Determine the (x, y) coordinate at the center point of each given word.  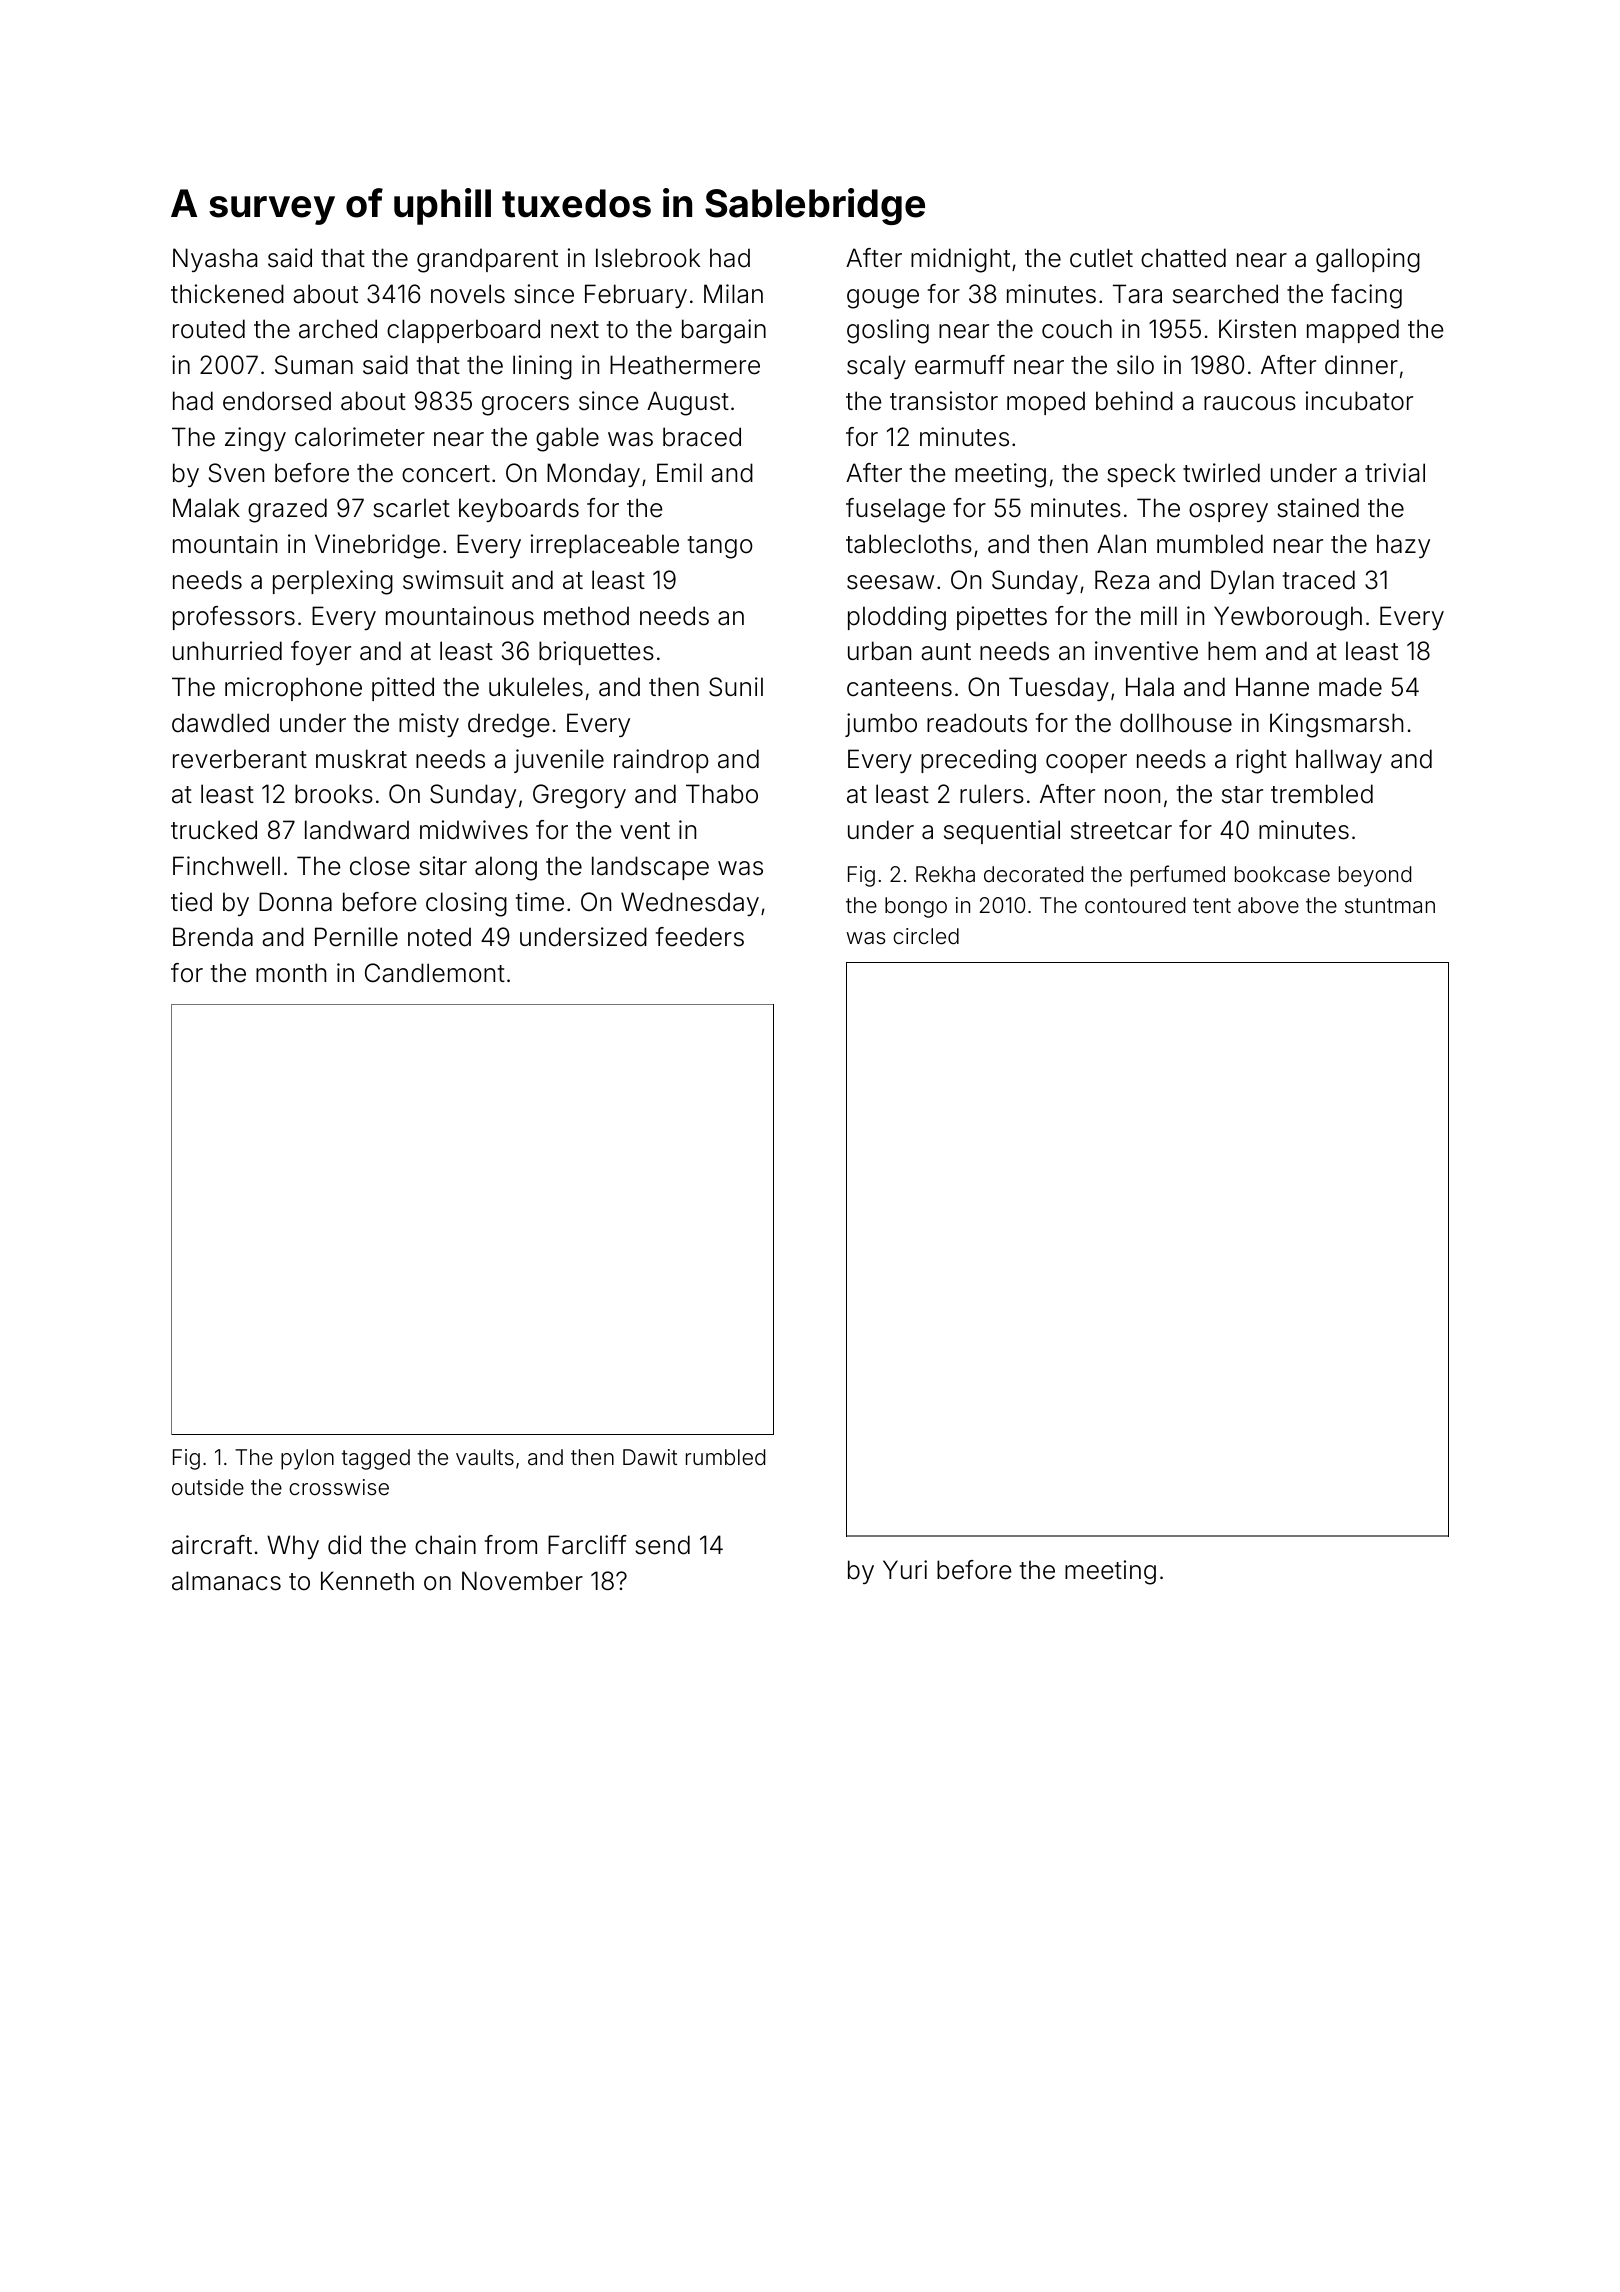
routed (209, 329)
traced (1319, 580)
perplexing (333, 582)
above (1268, 905)
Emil (679, 472)
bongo (916, 907)
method (586, 616)
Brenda (213, 937)
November (522, 1581)
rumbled (725, 1457)
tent (1212, 905)
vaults (485, 1457)
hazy (1403, 546)
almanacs (226, 1581)
